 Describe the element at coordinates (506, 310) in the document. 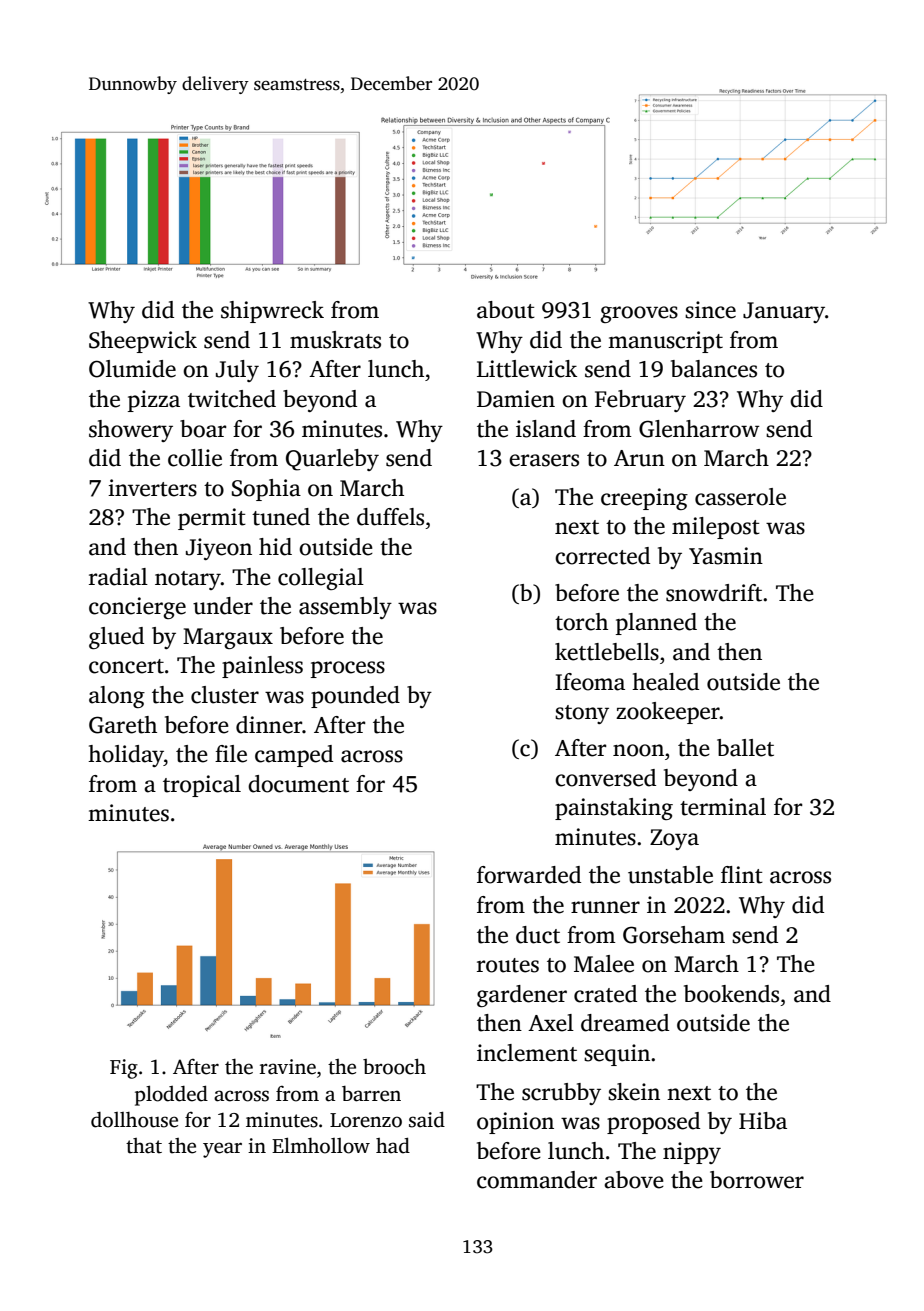

I see `about` at that location.
